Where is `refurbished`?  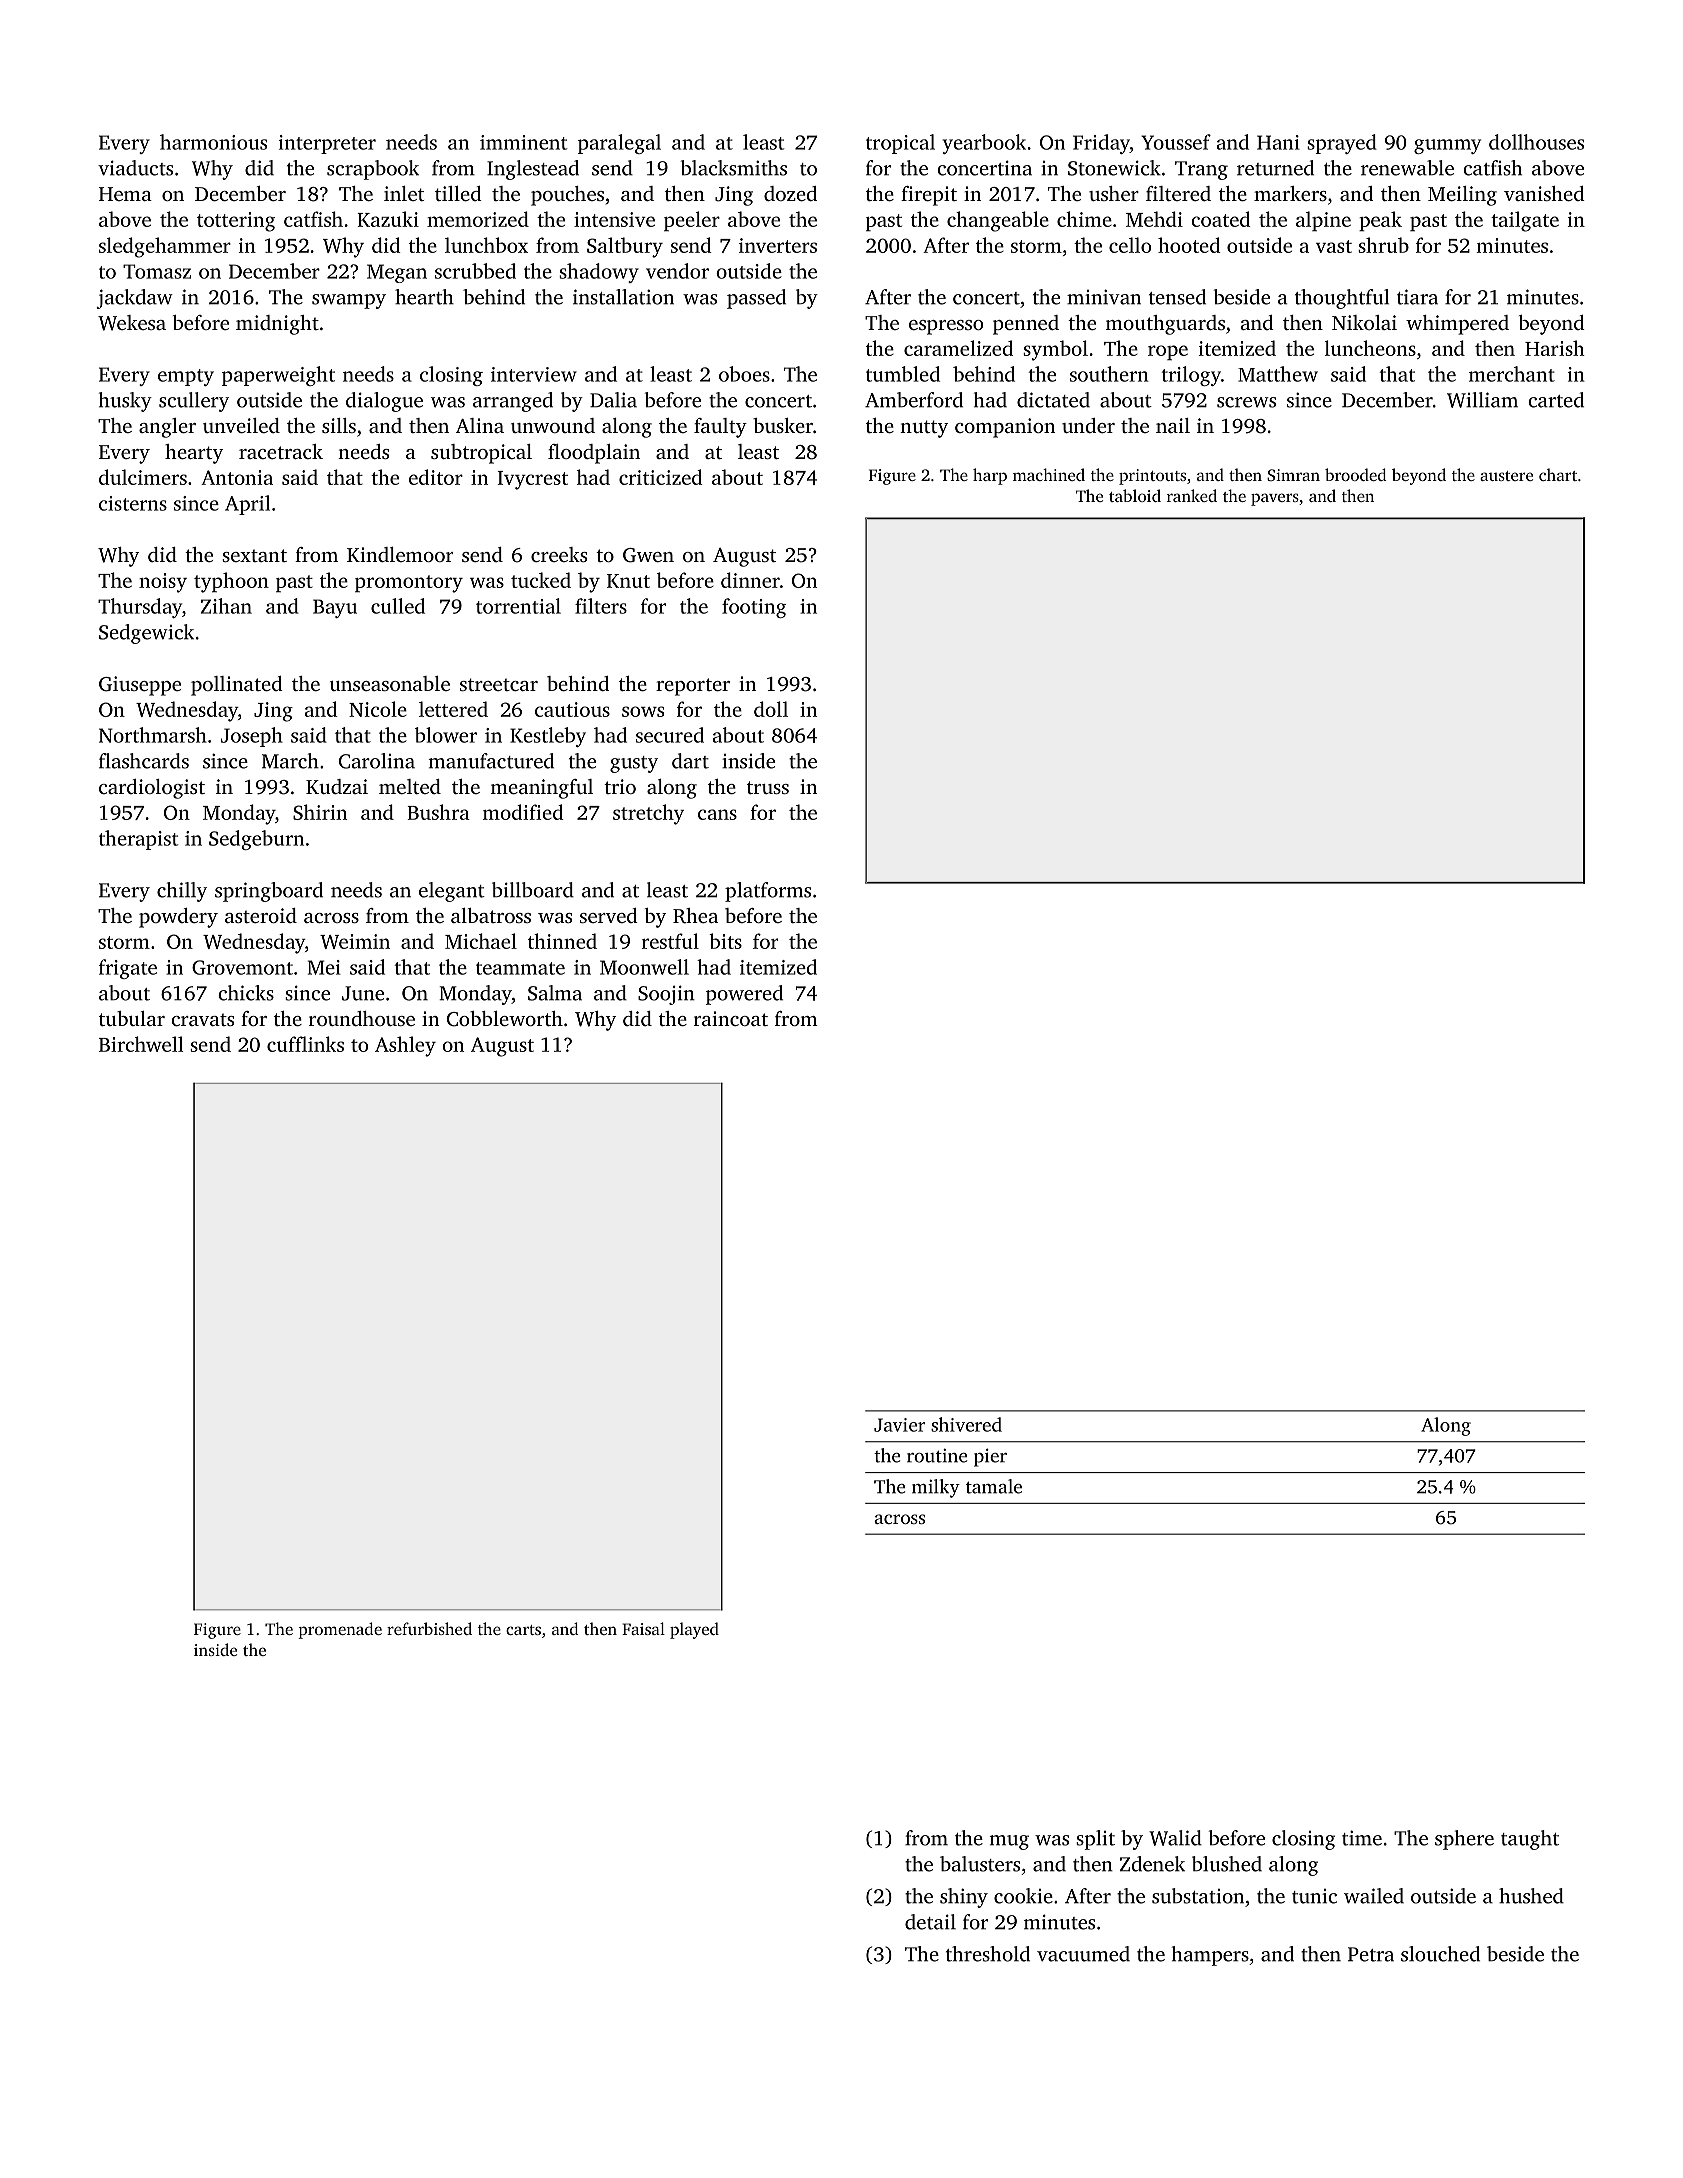
refurbished is located at coordinates (429, 1628).
